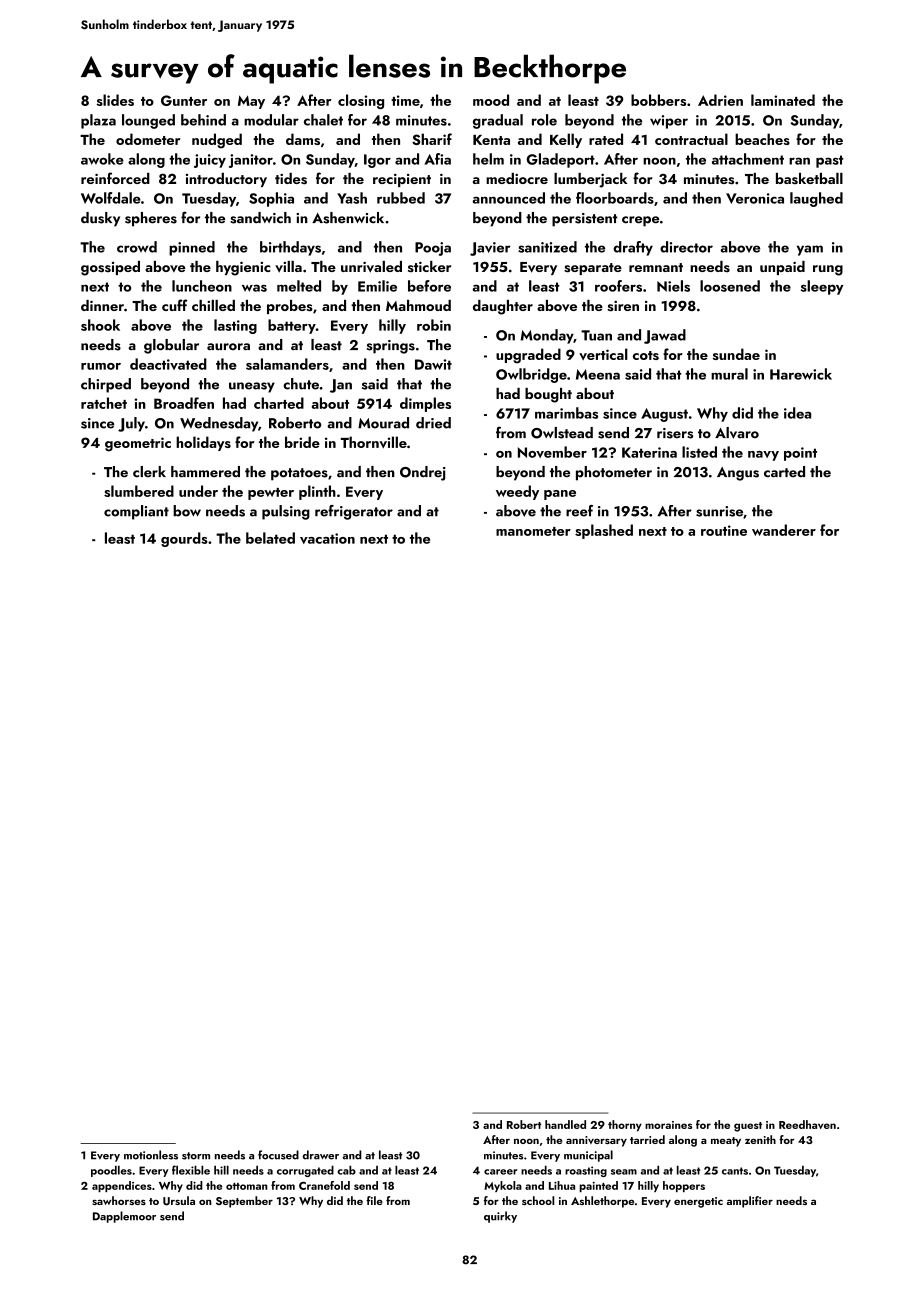 The width and height of the image is (924, 1308). Describe the element at coordinates (784, 530) in the image. I see `wanderer` at that location.
